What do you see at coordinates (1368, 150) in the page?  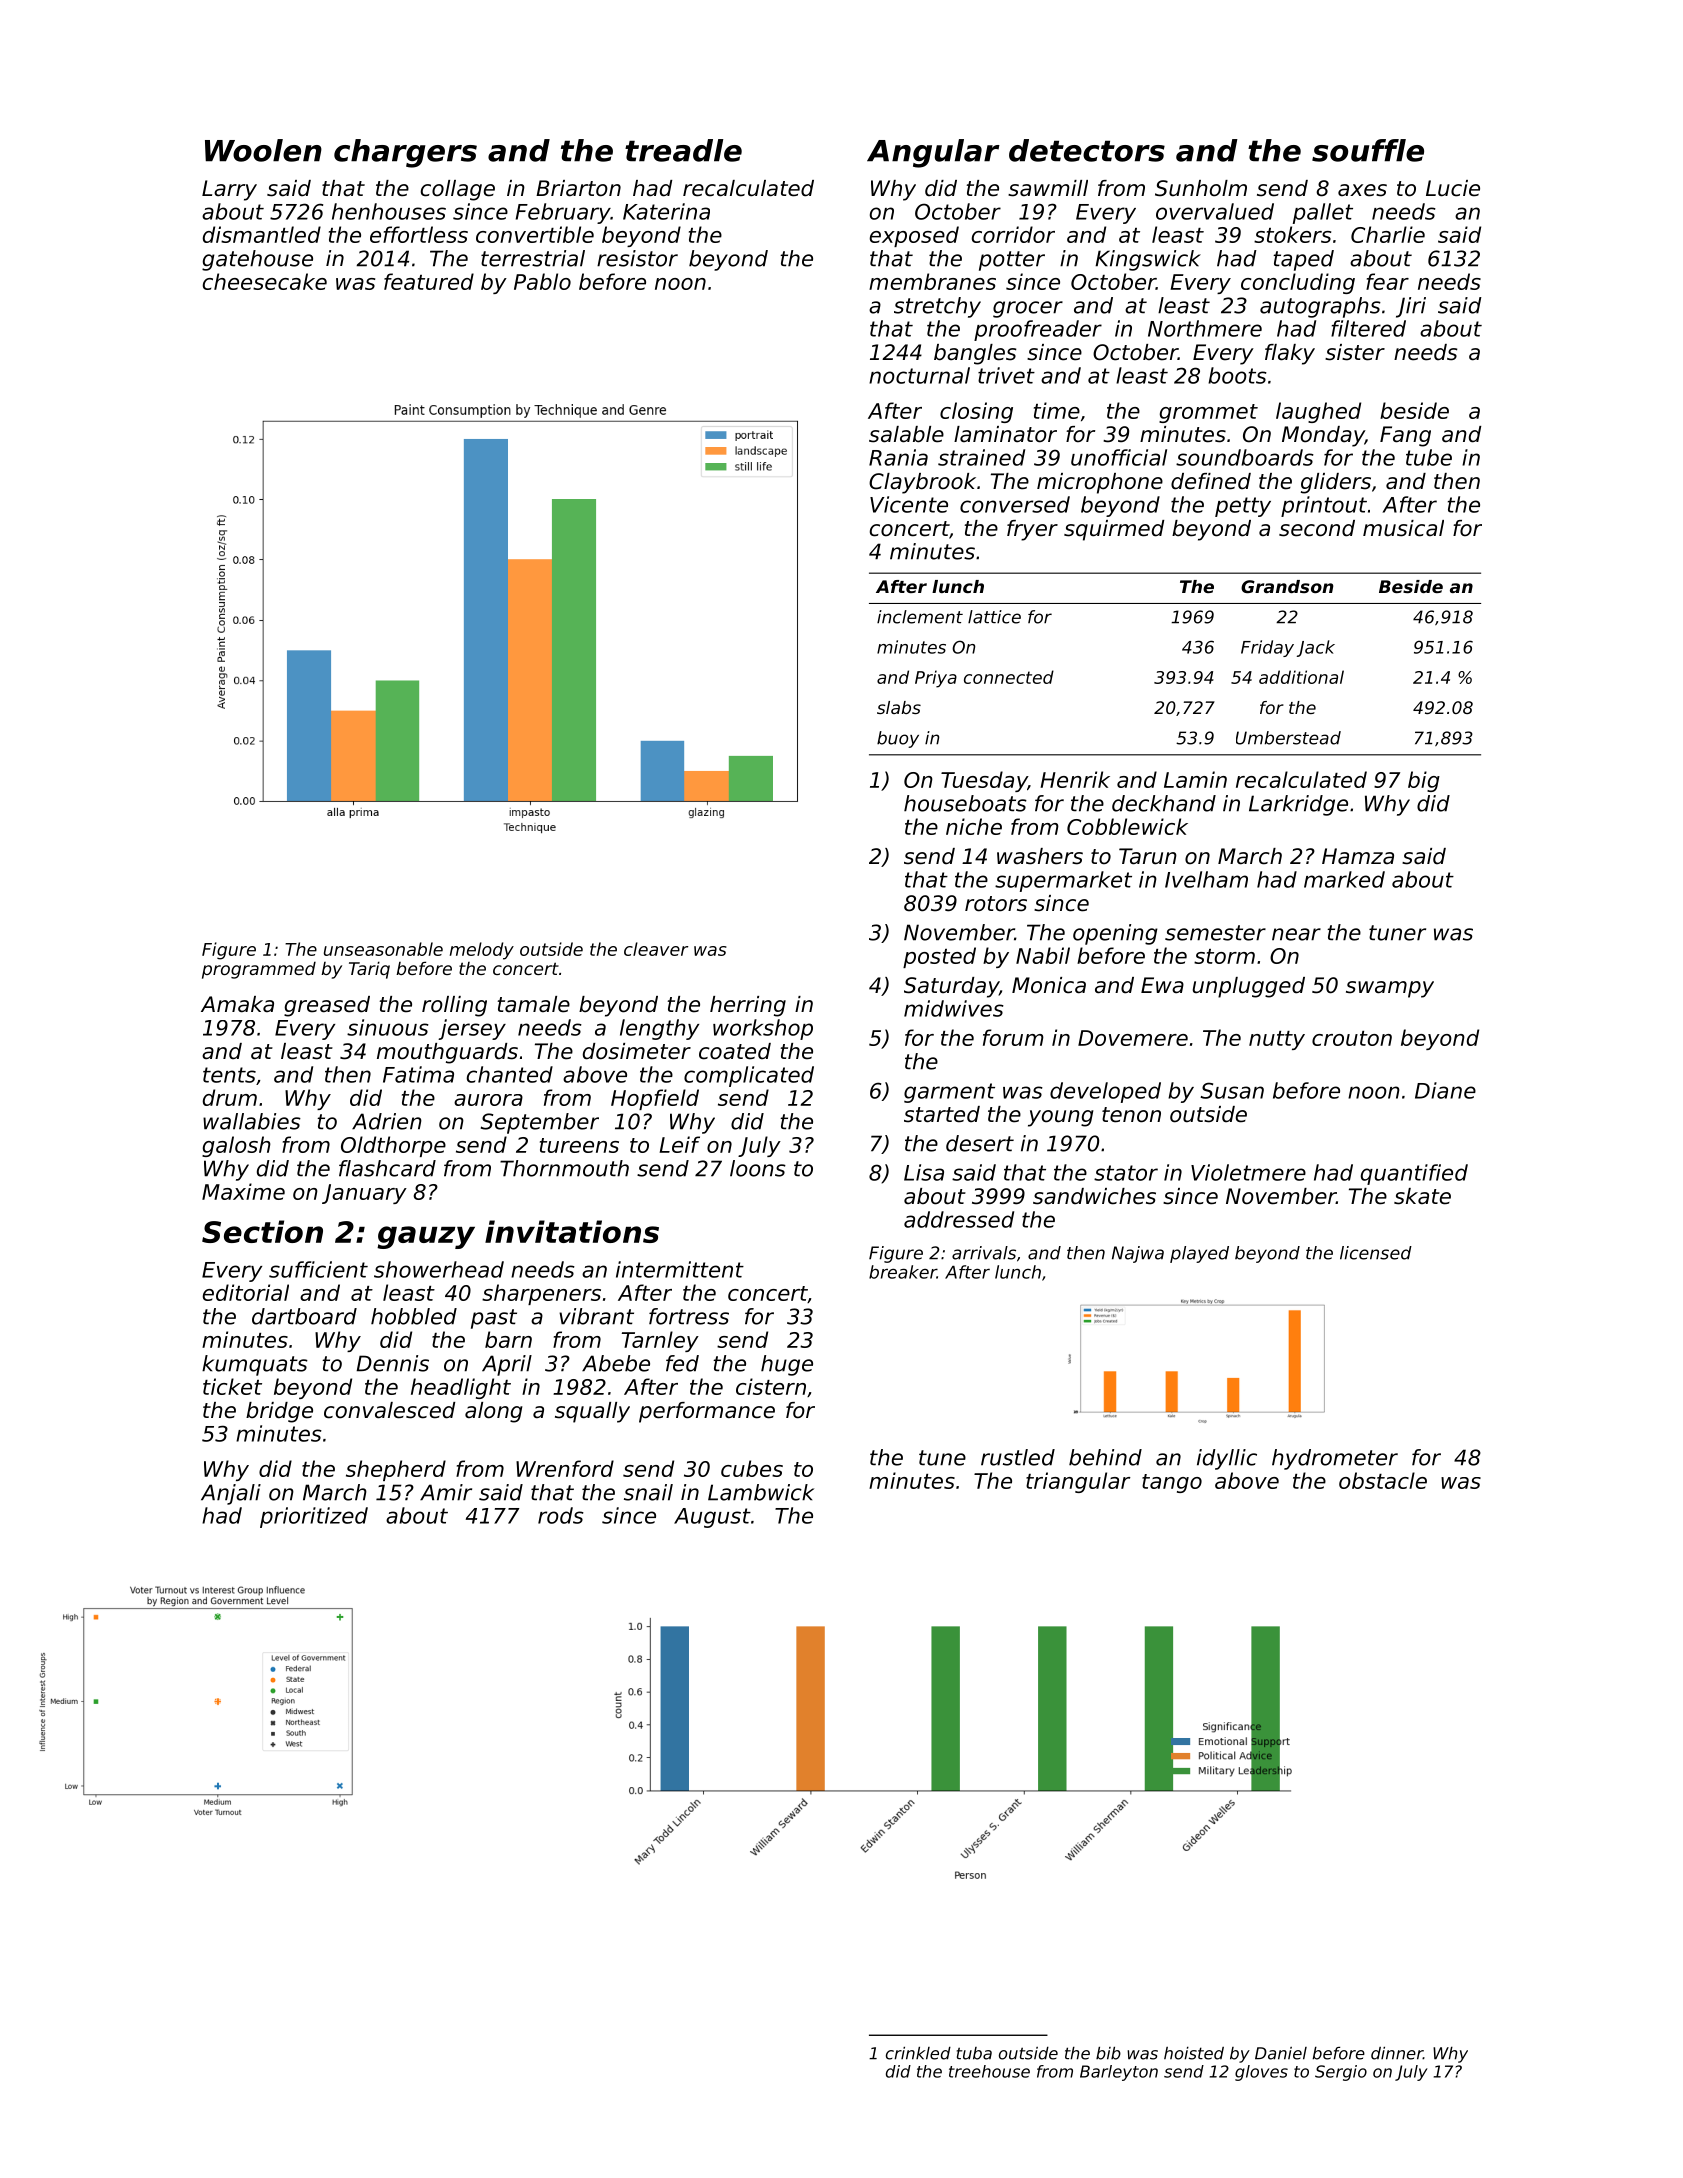 I see `souffle` at bounding box center [1368, 150].
